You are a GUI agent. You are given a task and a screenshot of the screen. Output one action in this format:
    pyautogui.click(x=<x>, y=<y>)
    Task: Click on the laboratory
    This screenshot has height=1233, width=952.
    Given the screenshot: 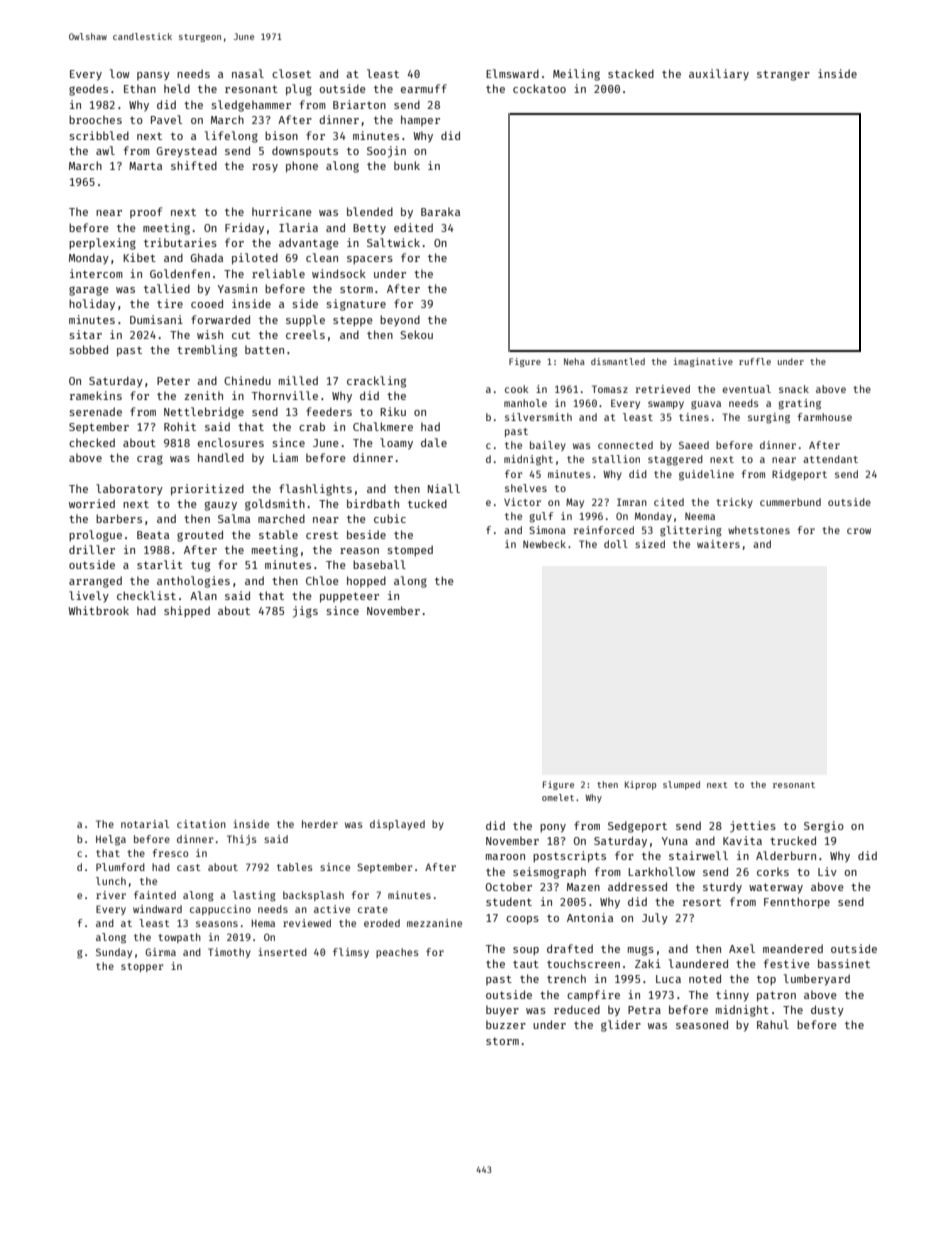 What is the action you would take?
    pyautogui.click(x=129, y=489)
